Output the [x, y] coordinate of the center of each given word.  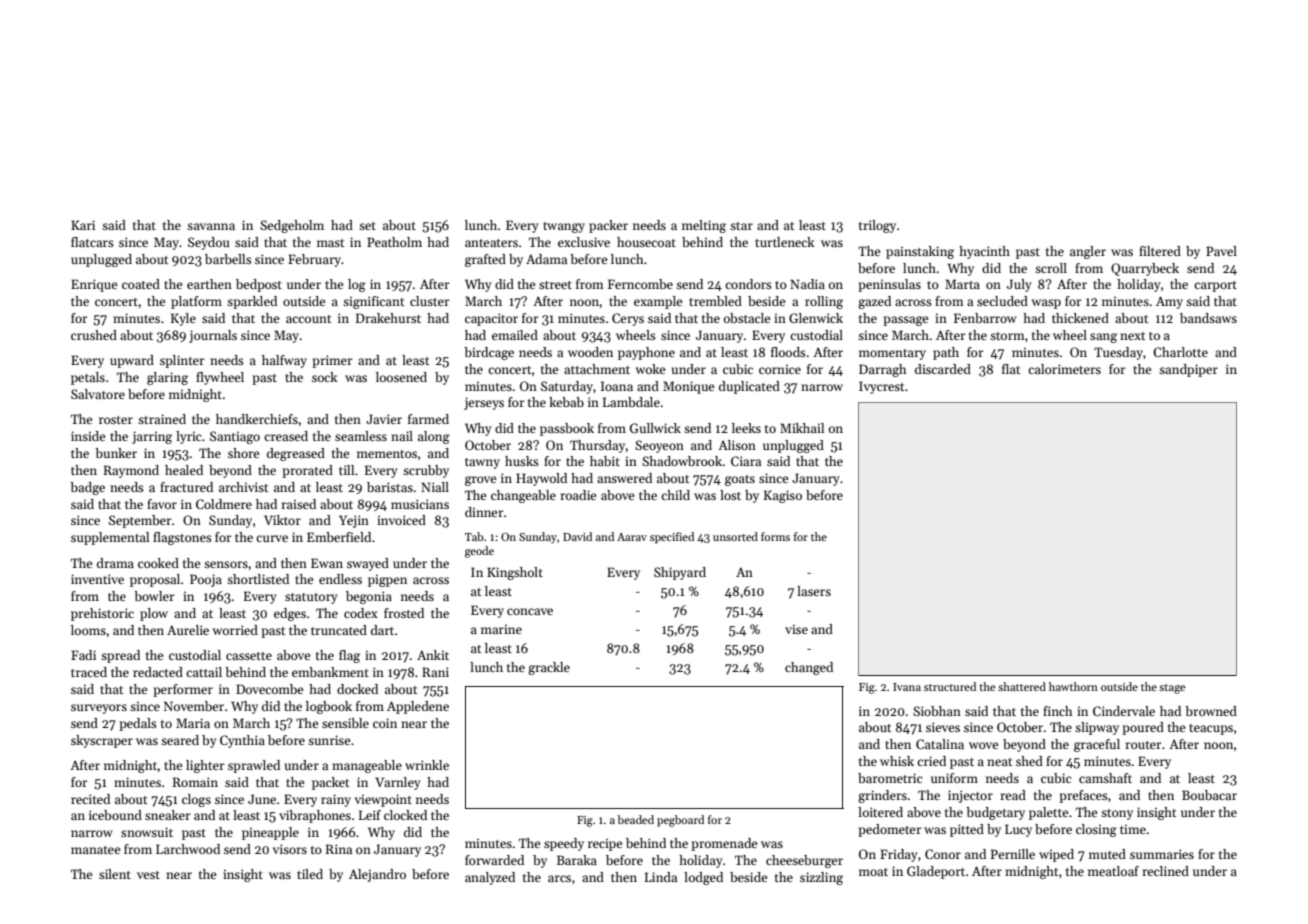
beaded [635, 819]
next [1132, 336]
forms [775, 536]
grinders [882, 796]
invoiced [401, 520]
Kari [83, 225]
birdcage [489, 353]
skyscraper [102, 741]
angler [1088, 252]
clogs [196, 800]
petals [88, 378]
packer [608, 226]
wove [983, 745]
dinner [484, 512]
